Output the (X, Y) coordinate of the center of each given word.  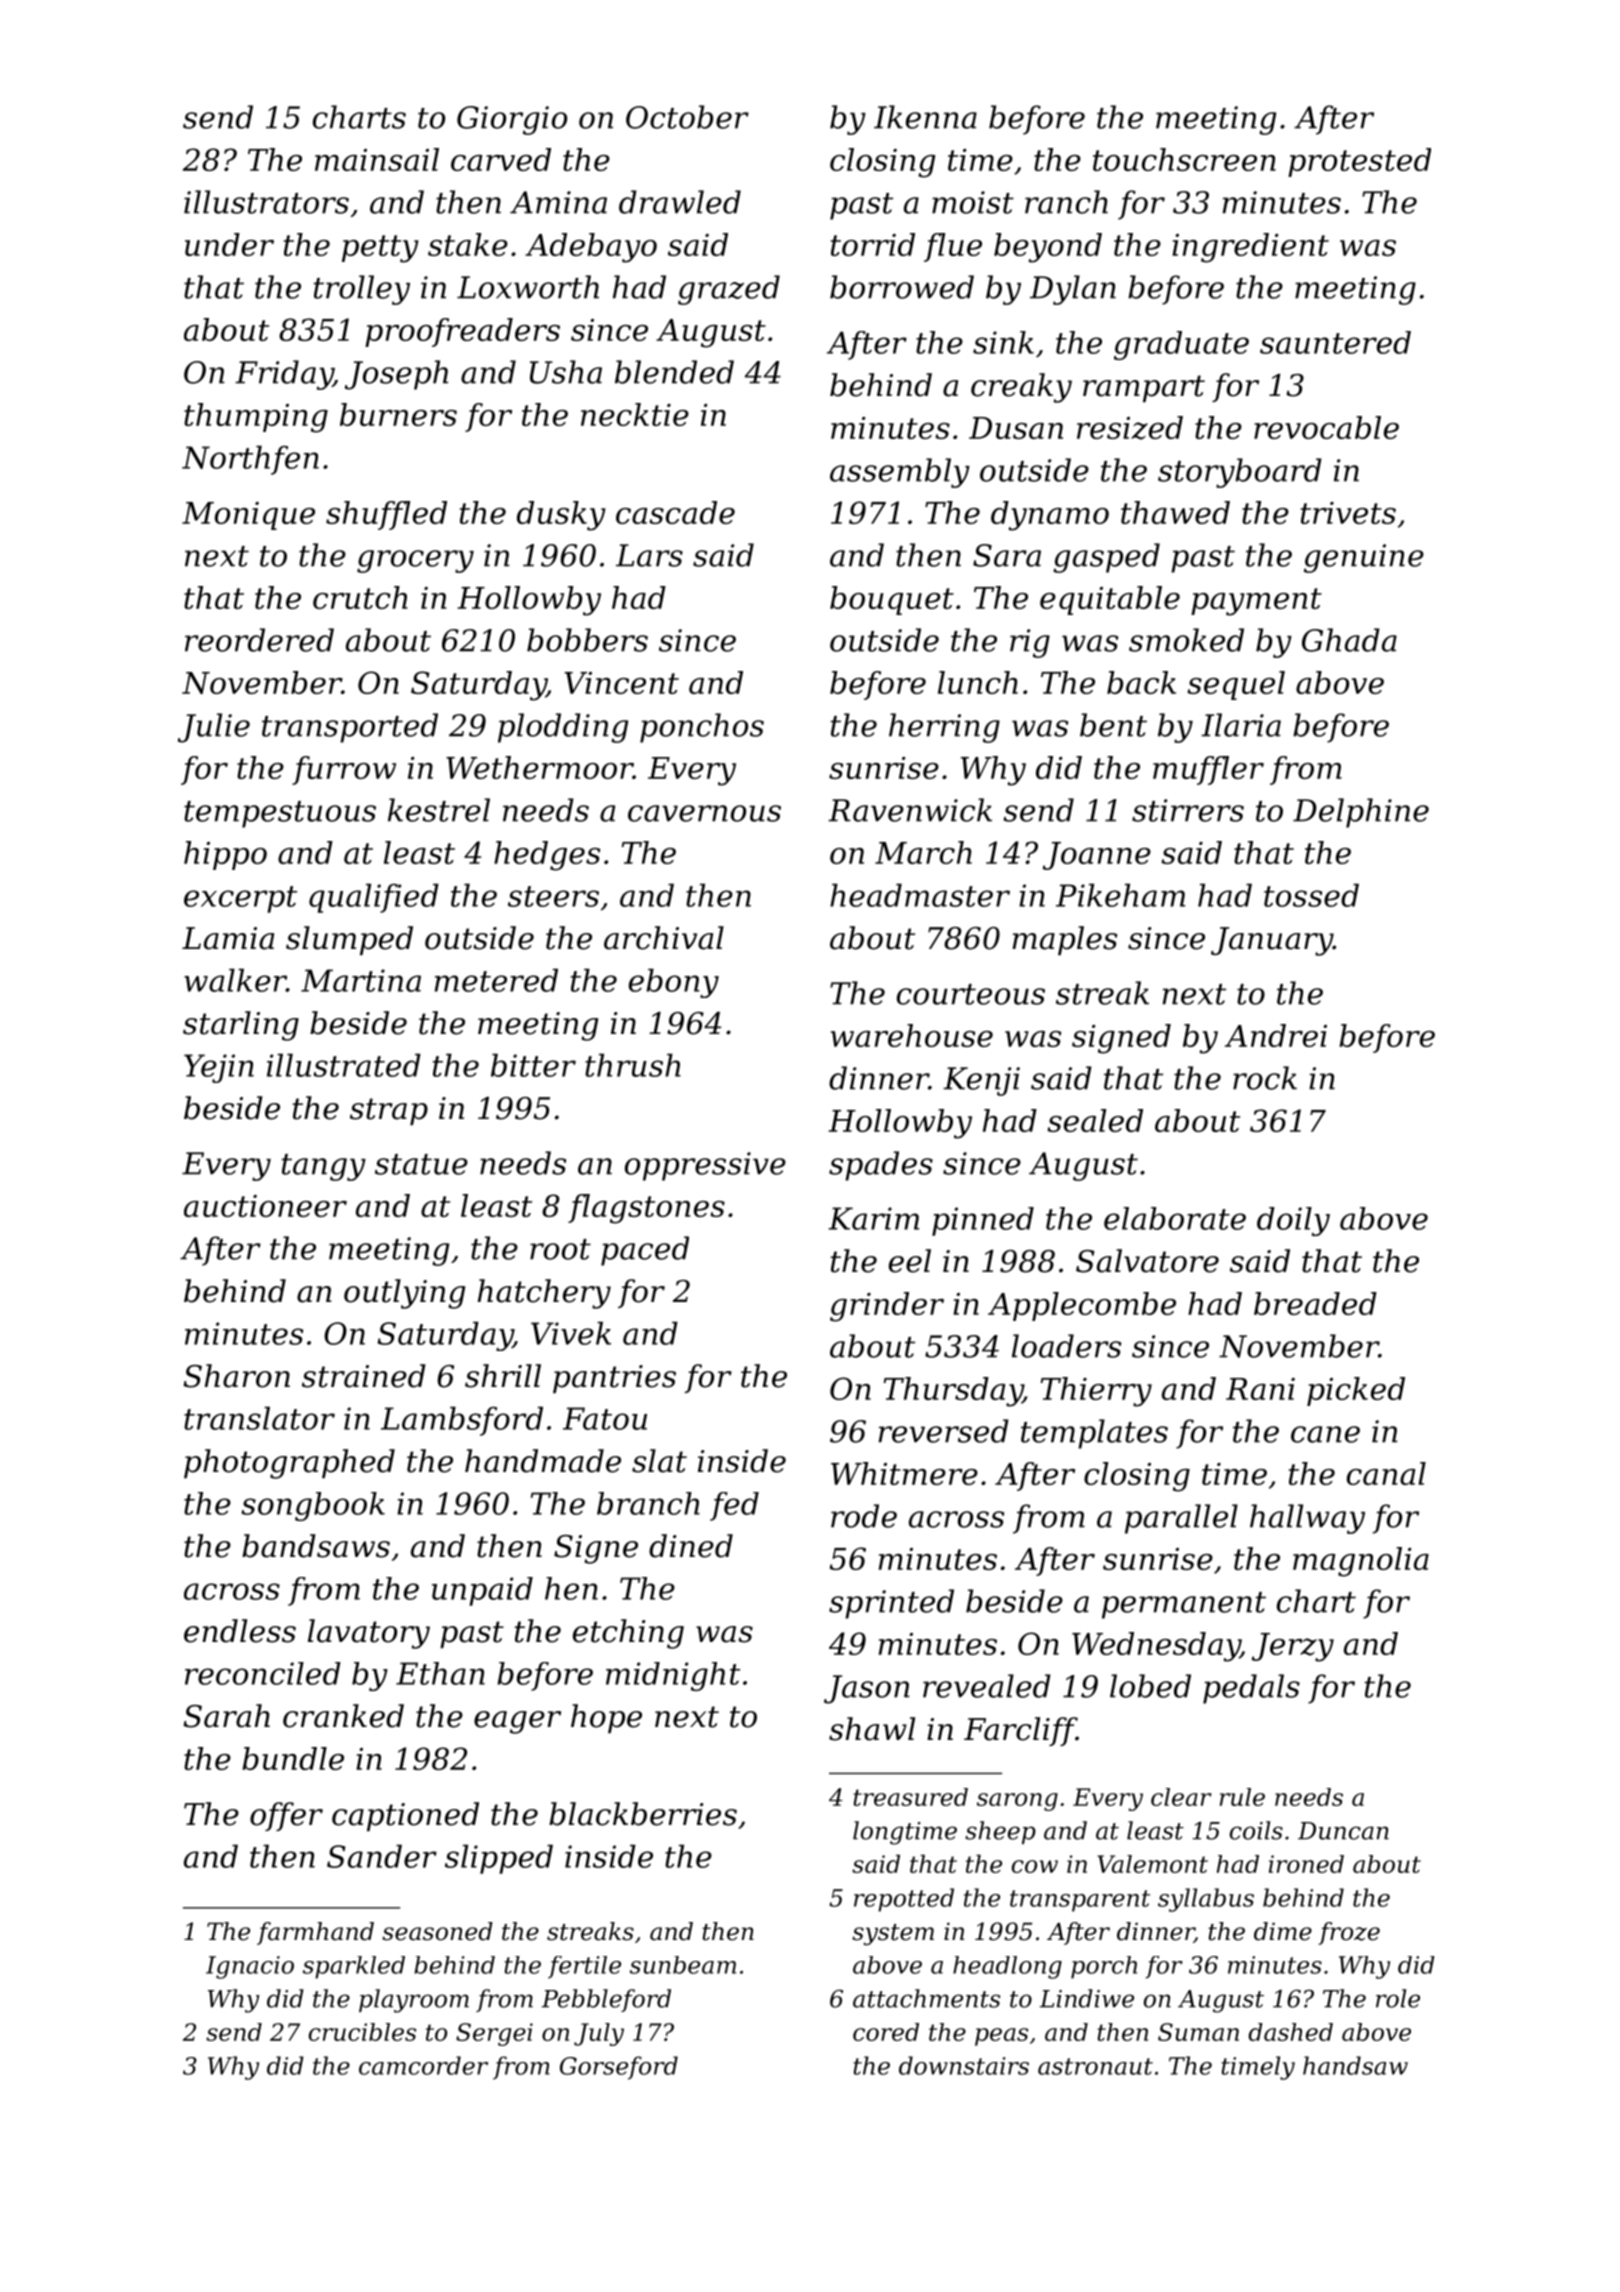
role (1398, 1998)
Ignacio (250, 1967)
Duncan (1343, 1831)
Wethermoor (539, 767)
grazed (729, 290)
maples (1064, 940)
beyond (1048, 248)
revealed (987, 1686)
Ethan (440, 1673)
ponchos (702, 728)
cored (886, 2032)
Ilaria (1241, 725)
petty (380, 249)
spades (881, 1166)
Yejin (219, 1068)
